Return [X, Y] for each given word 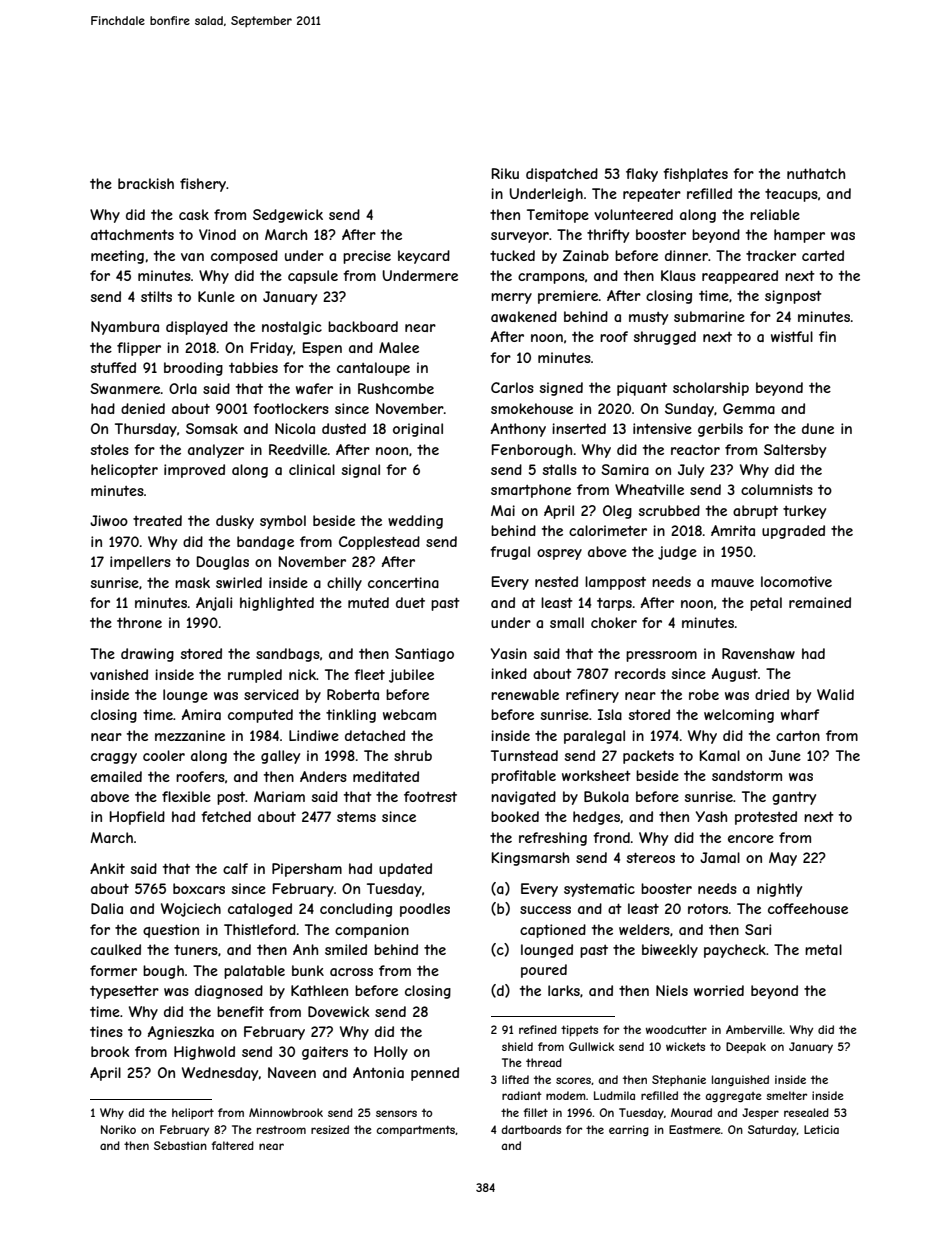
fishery [203, 185]
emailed [116, 776]
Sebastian [180, 1145]
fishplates [695, 175]
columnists [777, 489]
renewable [525, 694]
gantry [794, 798]
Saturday [772, 1130]
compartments [415, 1131]
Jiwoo [109, 520]
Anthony [518, 430]
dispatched [562, 175]
